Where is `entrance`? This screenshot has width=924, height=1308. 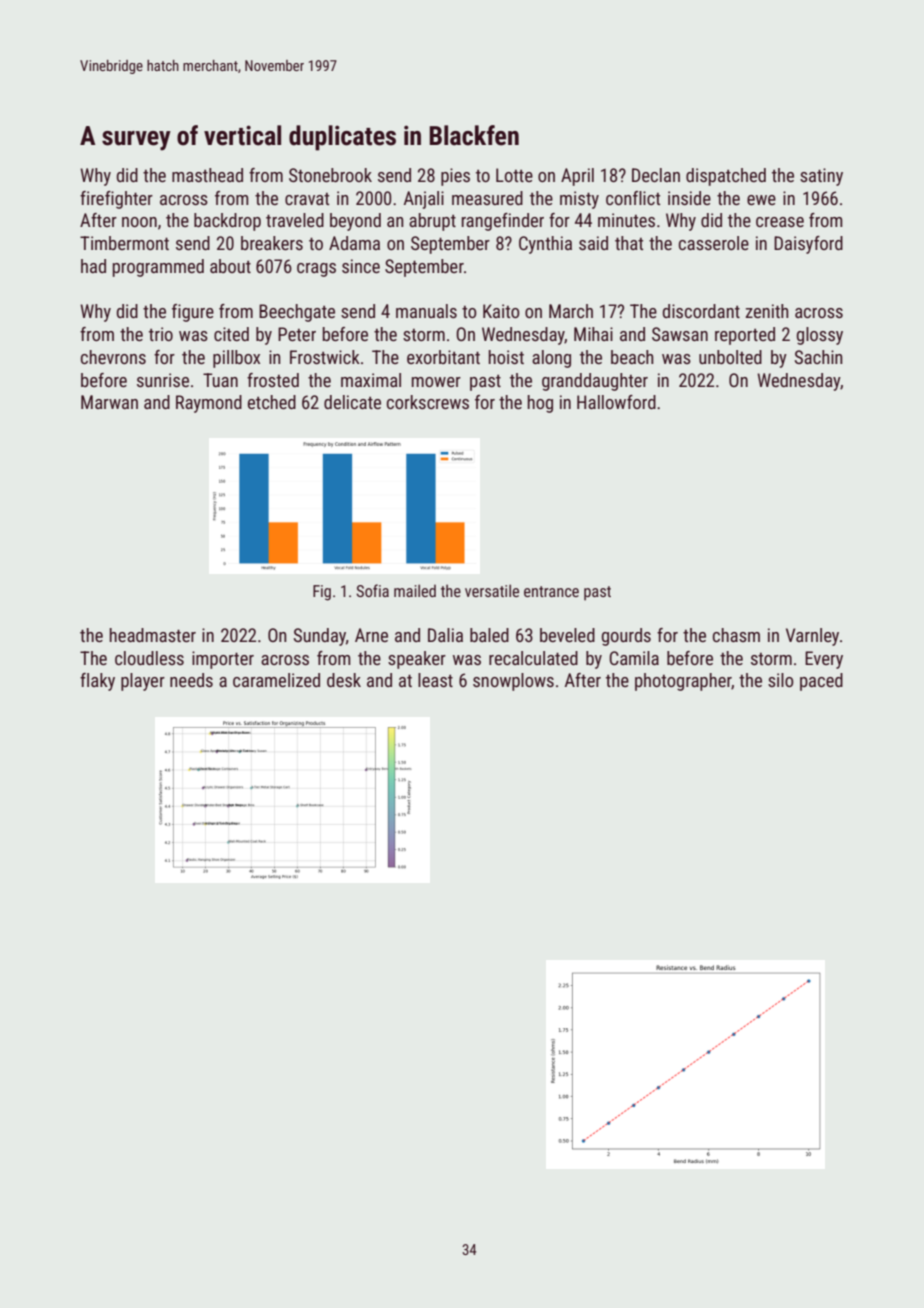
entrance is located at coordinates (551, 591).
